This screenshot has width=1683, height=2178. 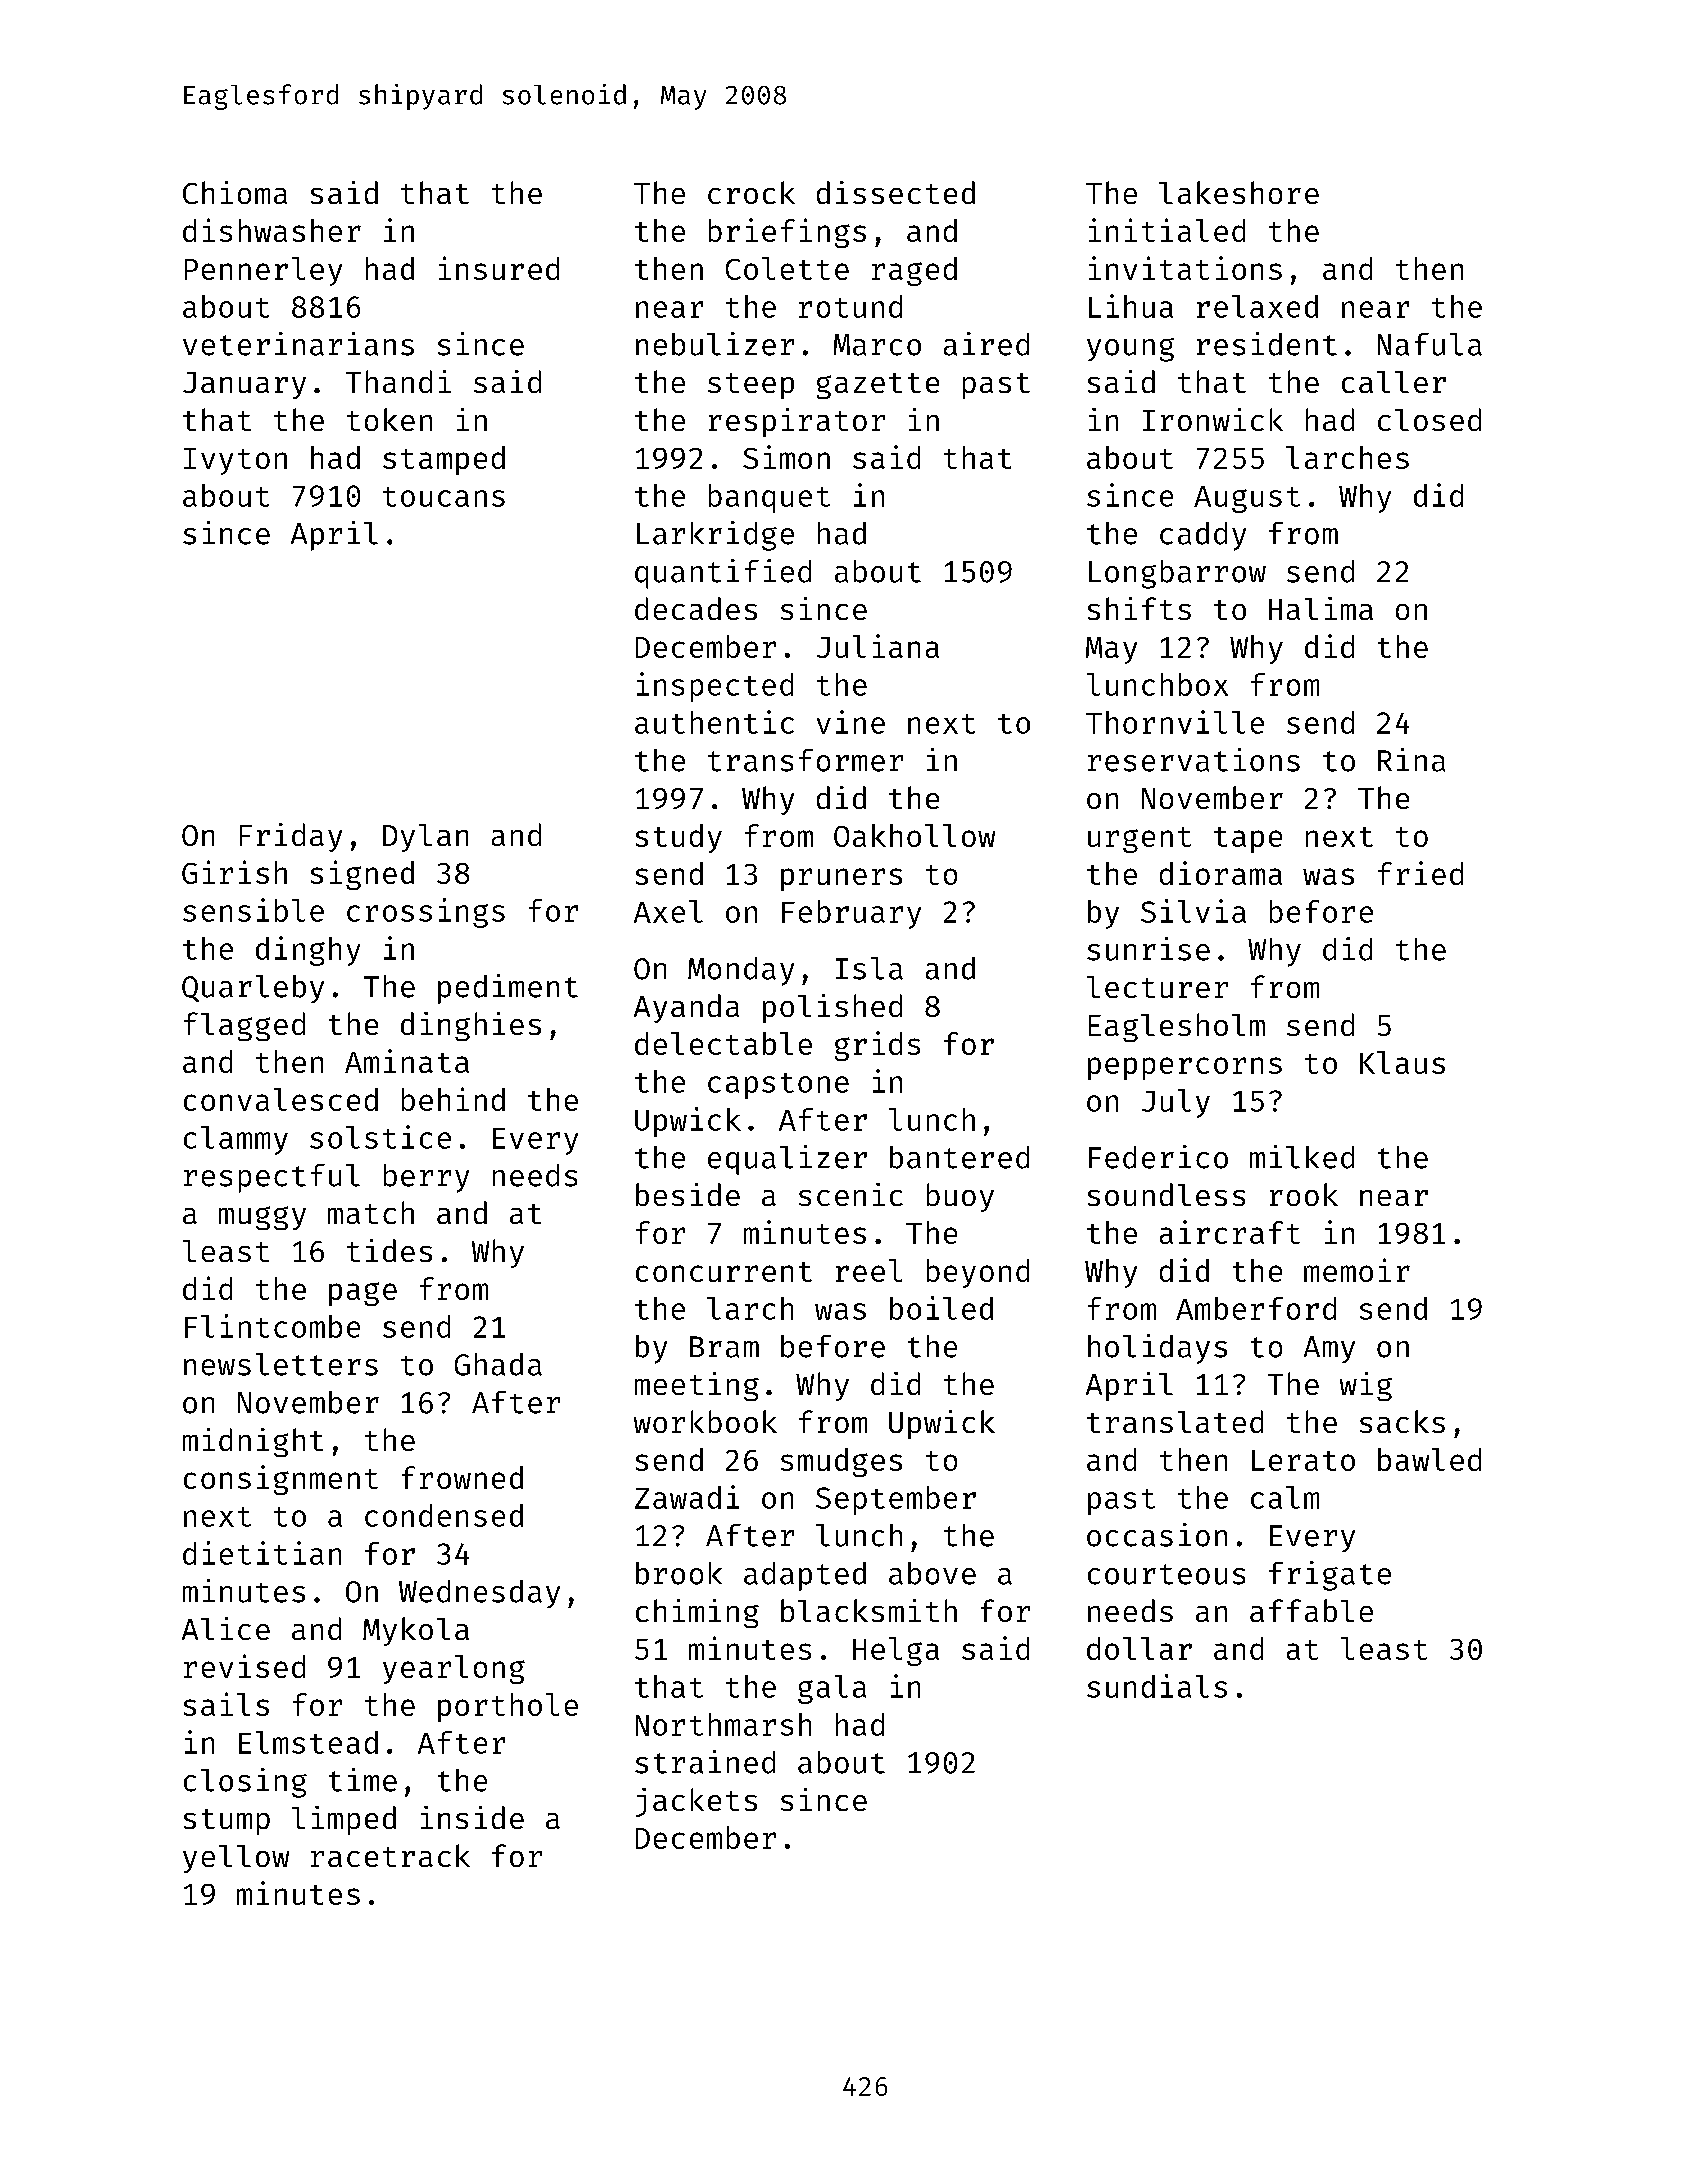 I want to click on gazette, so click(x=878, y=386).
